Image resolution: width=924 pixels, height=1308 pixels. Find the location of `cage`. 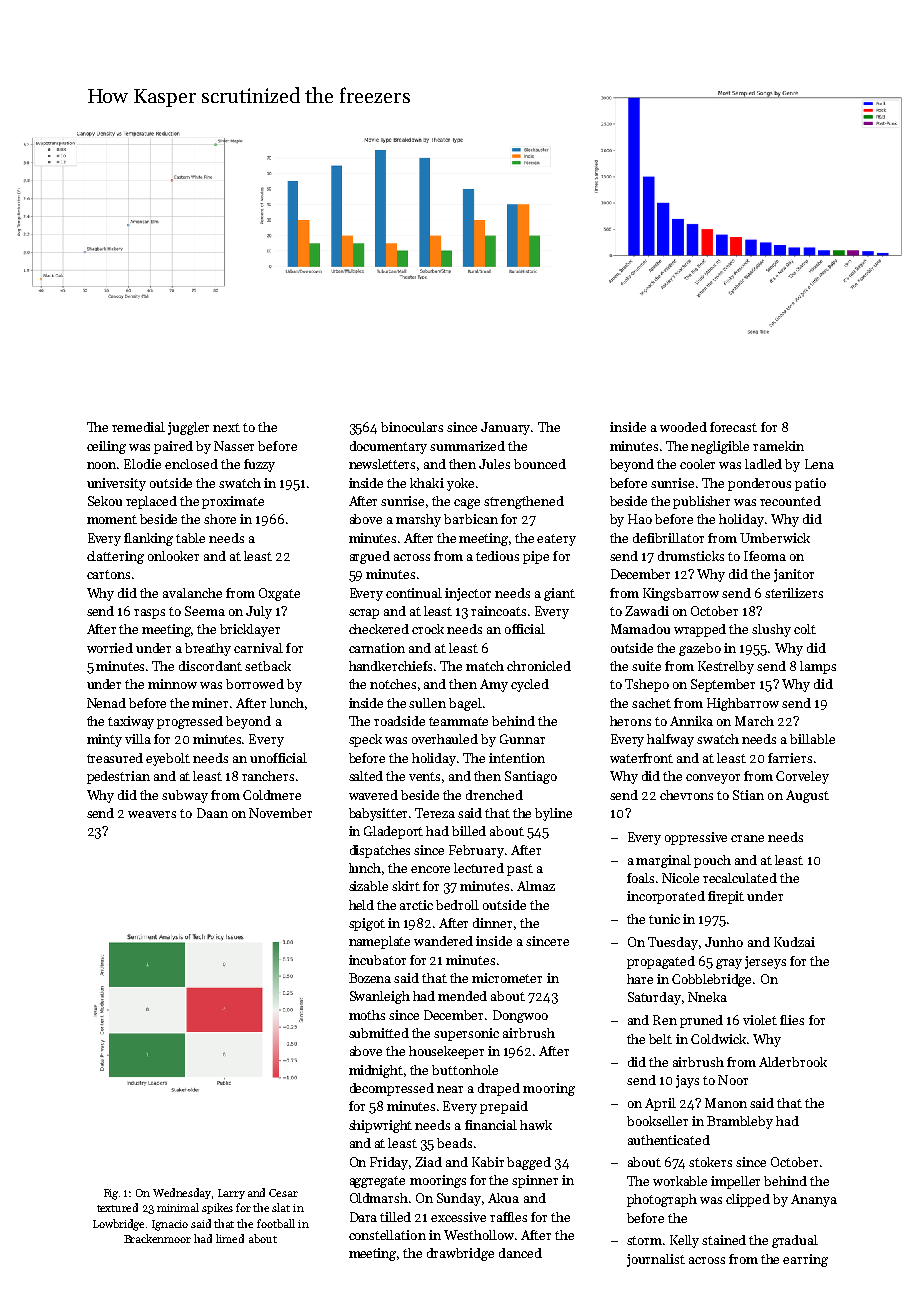

cage is located at coordinates (467, 504).
